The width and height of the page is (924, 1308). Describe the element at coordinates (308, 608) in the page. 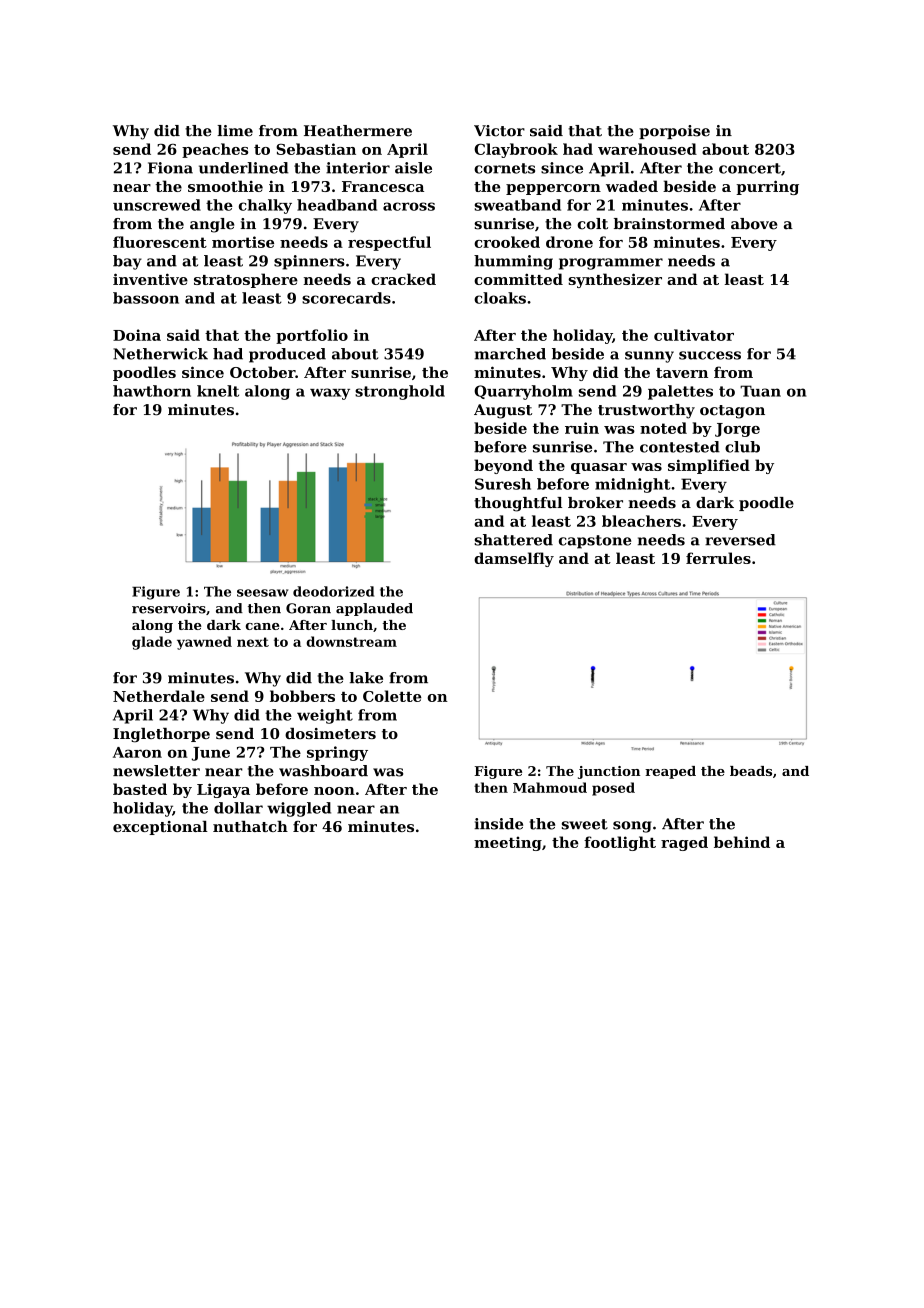

I see `Goran` at that location.
